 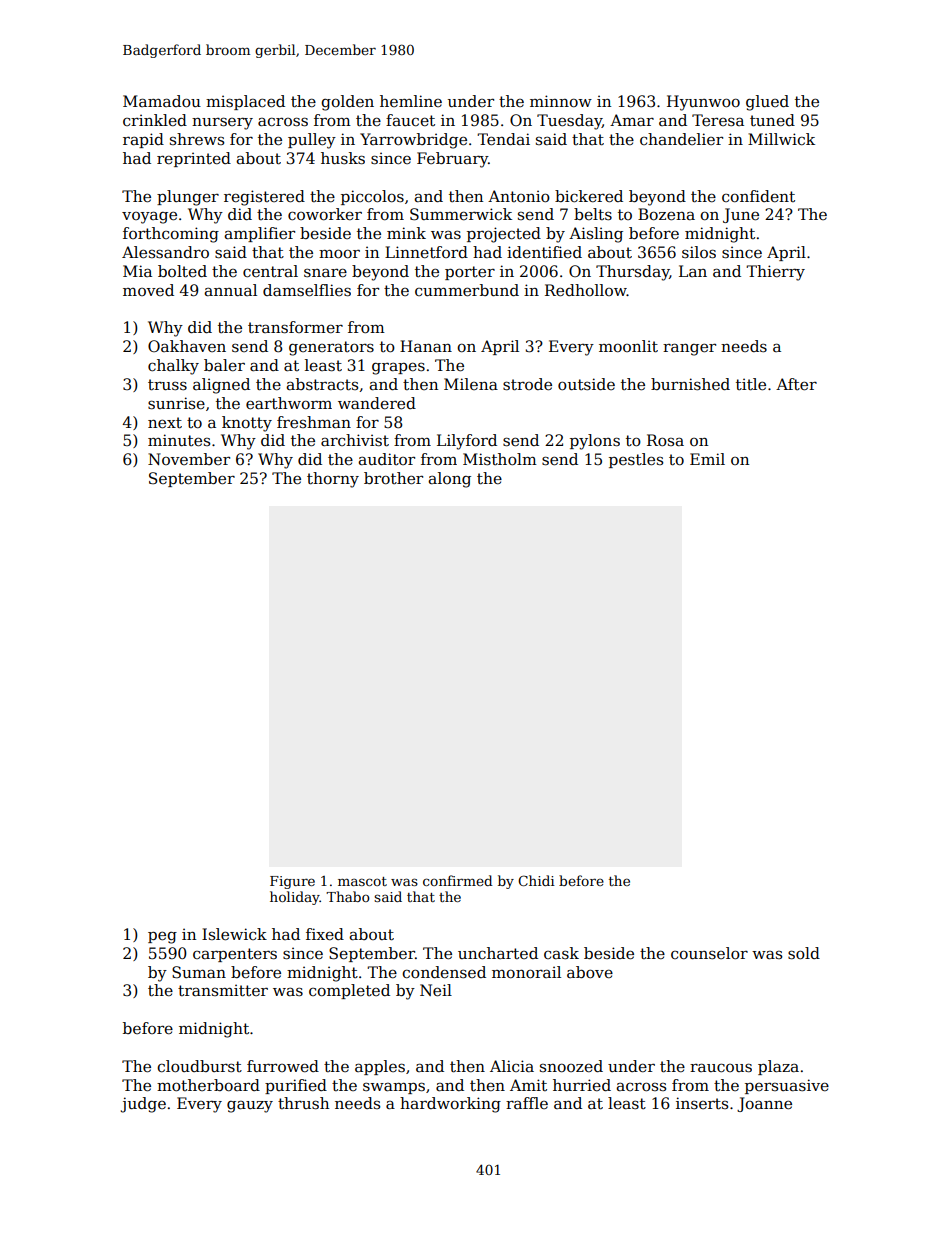 What do you see at coordinates (173, 367) in the page?
I see `chalky` at bounding box center [173, 367].
